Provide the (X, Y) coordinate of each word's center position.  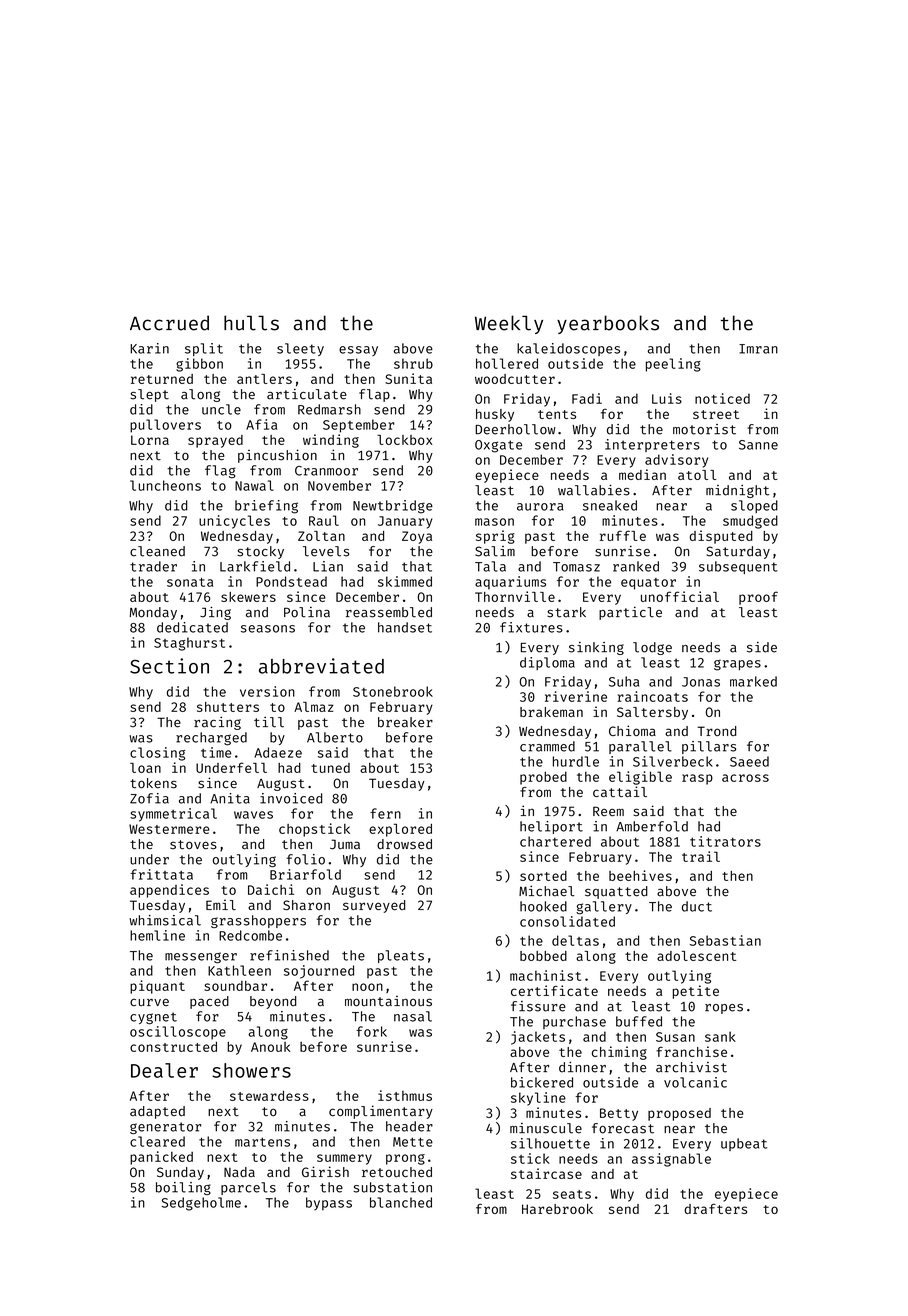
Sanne (758, 445)
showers (251, 1070)
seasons (268, 629)
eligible (640, 778)
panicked (161, 1158)
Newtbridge (393, 507)
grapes (737, 665)
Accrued (169, 323)
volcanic (695, 1082)
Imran (758, 349)
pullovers (165, 426)
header (409, 1126)
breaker (405, 722)
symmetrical (173, 815)
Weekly (509, 324)
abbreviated (321, 666)
